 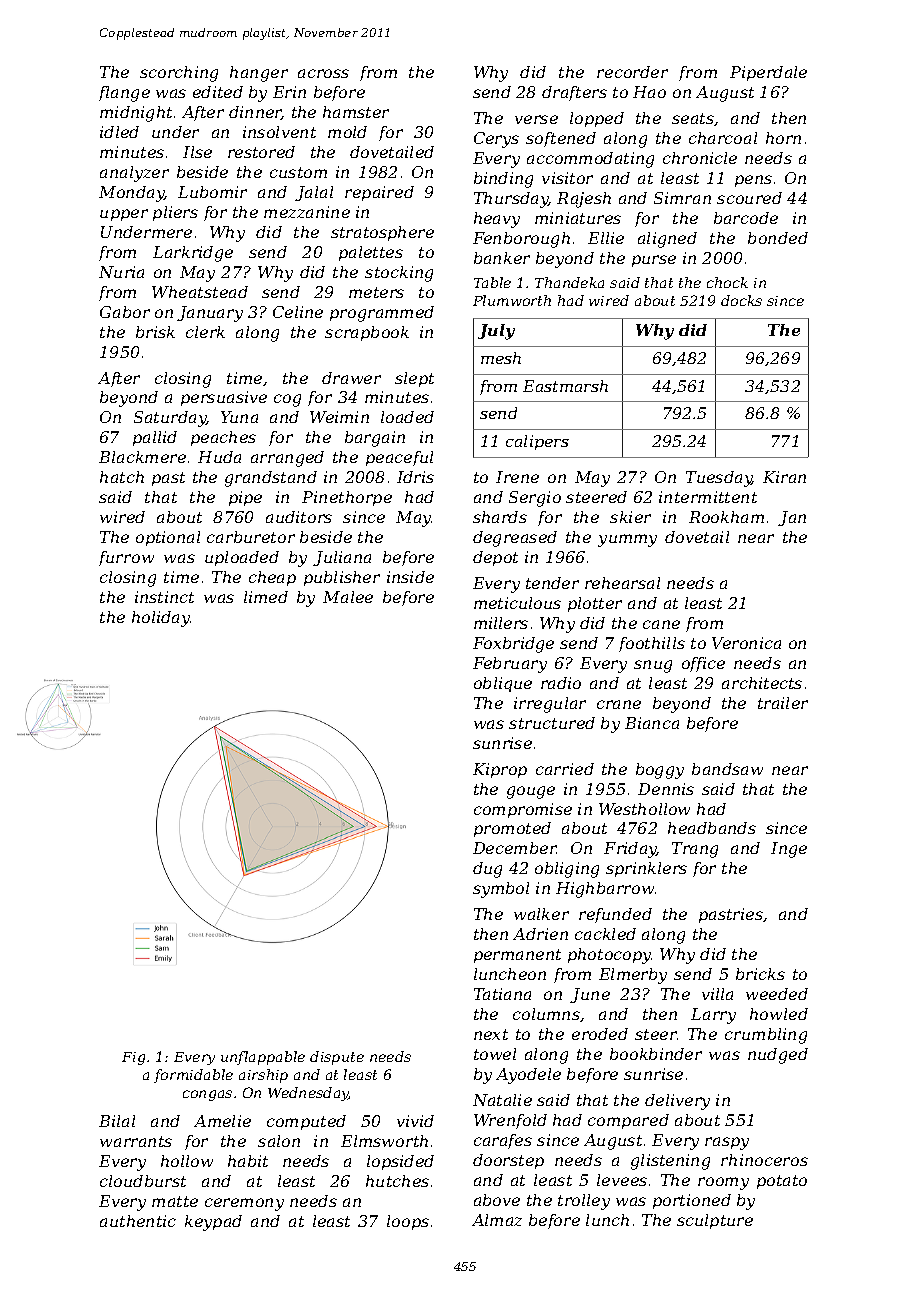 What do you see at coordinates (266, 597) in the document?
I see `limed` at bounding box center [266, 597].
